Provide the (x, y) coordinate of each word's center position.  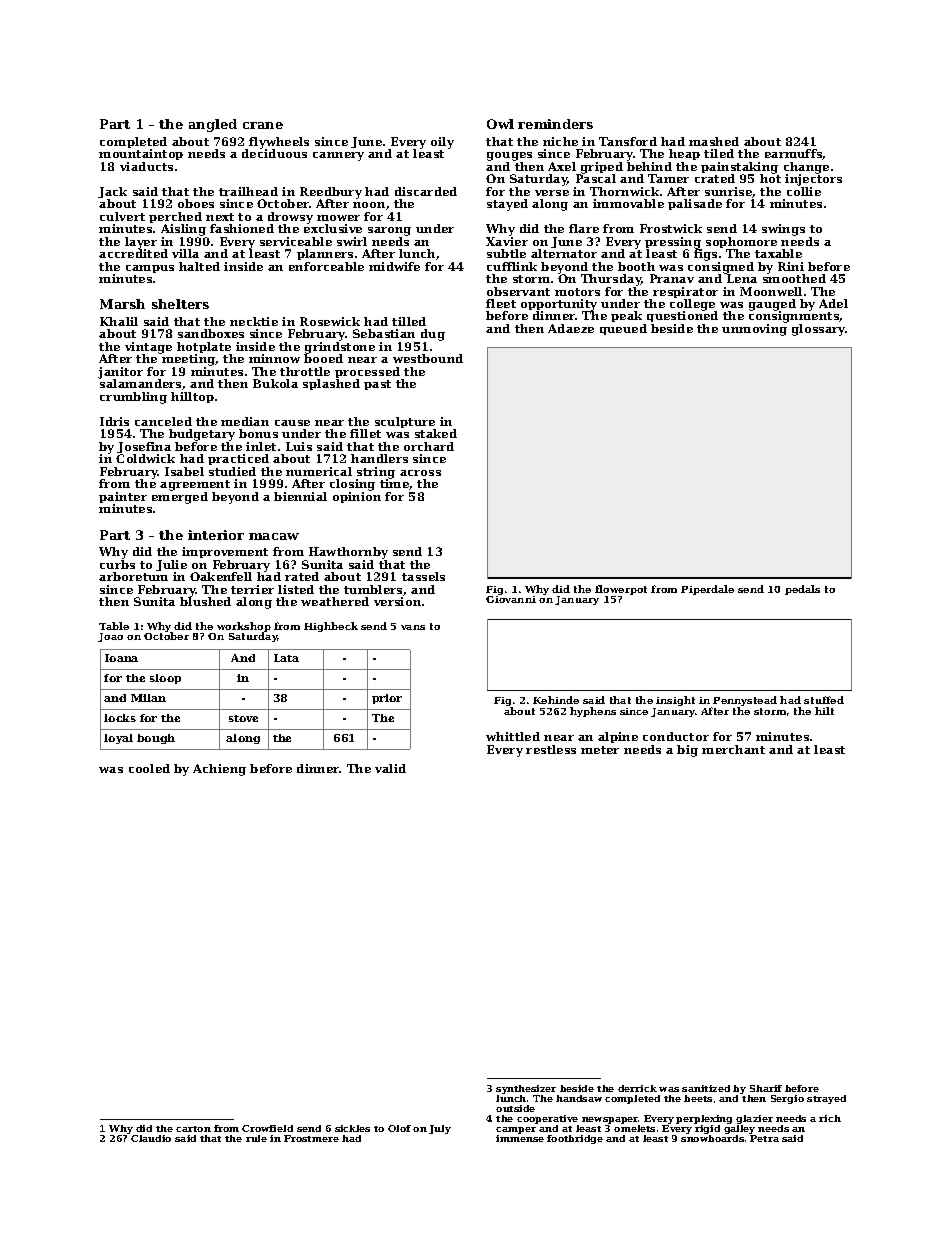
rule (256, 1138)
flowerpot (621, 590)
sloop (165, 679)
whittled (513, 736)
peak (626, 316)
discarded (426, 191)
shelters (180, 304)
